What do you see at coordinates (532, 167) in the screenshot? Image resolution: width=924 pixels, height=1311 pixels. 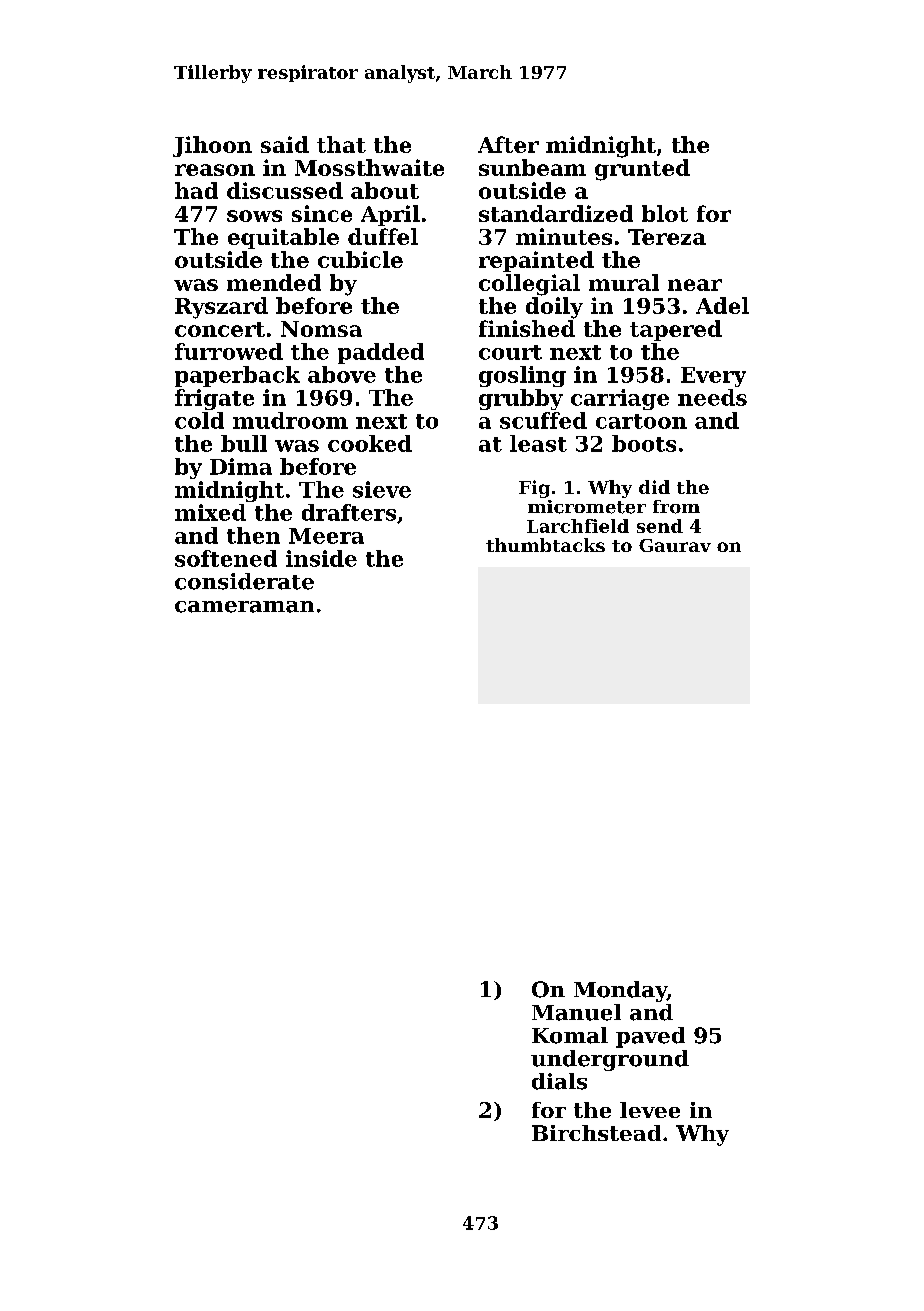 I see `sunbeam` at bounding box center [532, 167].
